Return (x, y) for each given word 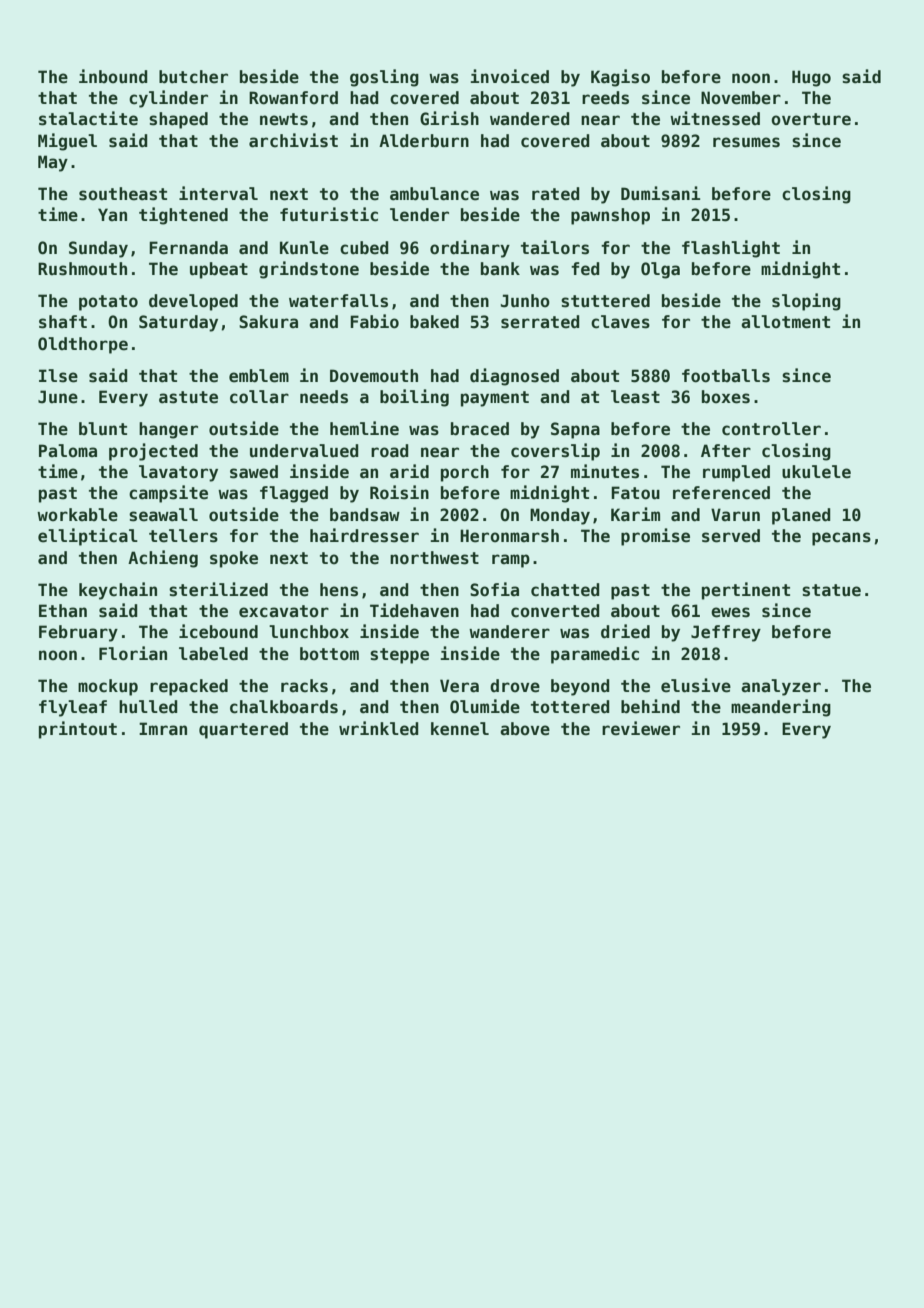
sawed (254, 472)
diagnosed (514, 377)
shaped (178, 120)
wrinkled (379, 728)
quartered (243, 730)
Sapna (575, 430)
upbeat (219, 270)
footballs (726, 376)
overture (811, 119)
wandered (530, 119)
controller (771, 429)
